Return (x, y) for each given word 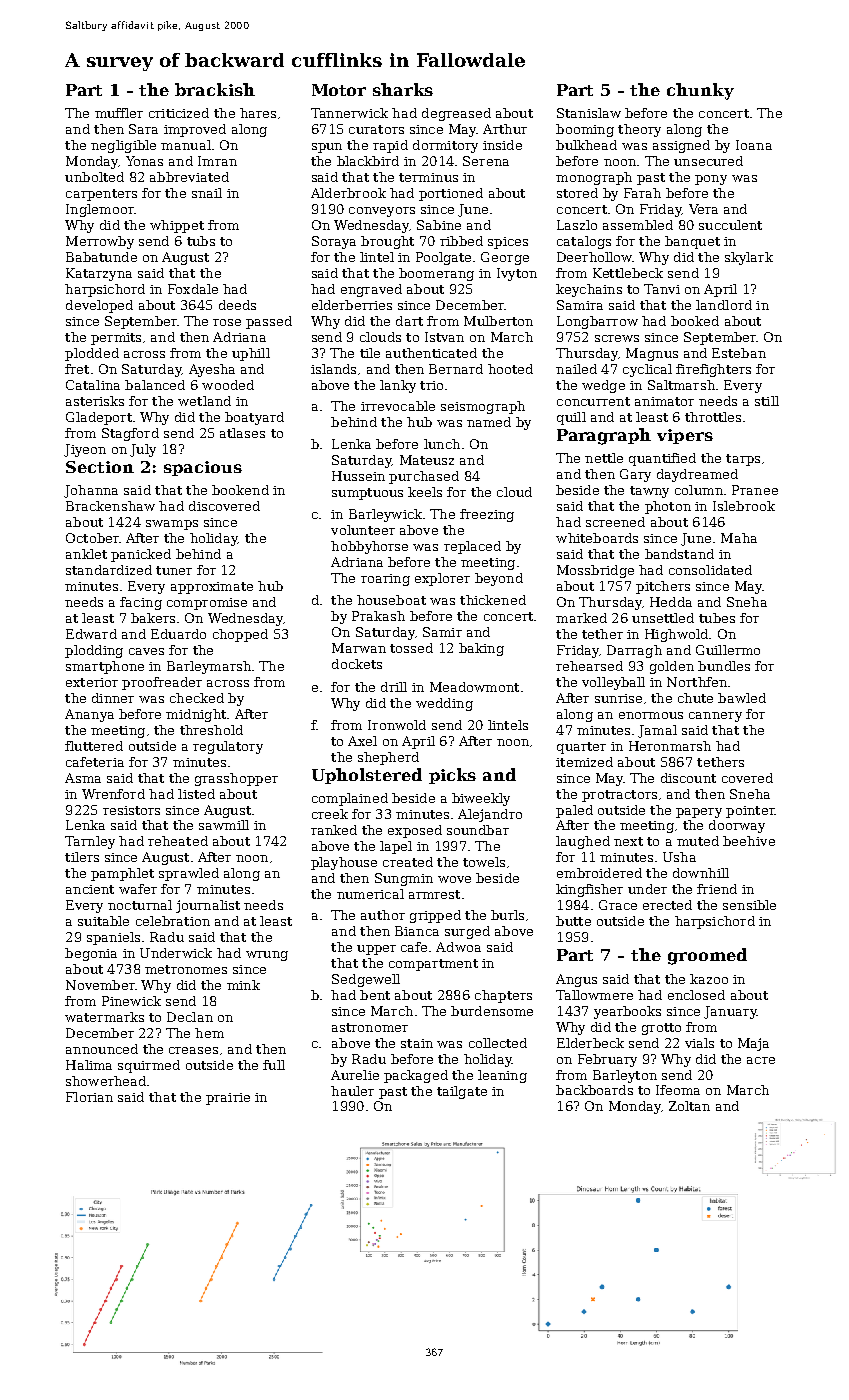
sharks (403, 89)
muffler (119, 113)
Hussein (358, 476)
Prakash (378, 616)
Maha (739, 538)
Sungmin (404, 879)
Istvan (444, 337)
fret (77, 369)
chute (695, 698)
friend (717, 889)
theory (639, 130)
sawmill (224, 825)
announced (102, 1049)
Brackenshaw (110, 506)
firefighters (713, 370)
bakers (153, 618)
